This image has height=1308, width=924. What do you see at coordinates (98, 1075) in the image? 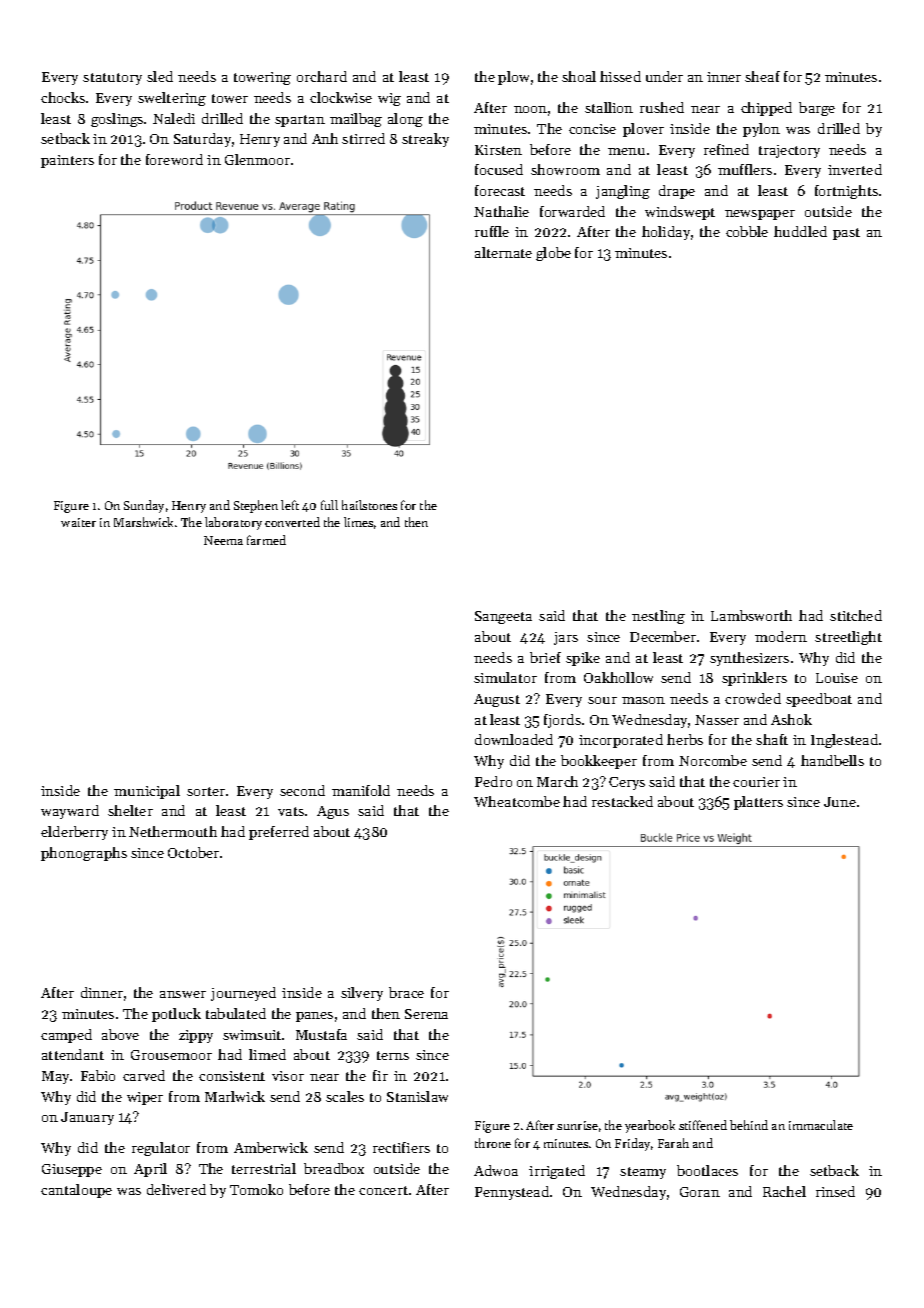
I see `Fabio` at bounding box center [98, 1075].
